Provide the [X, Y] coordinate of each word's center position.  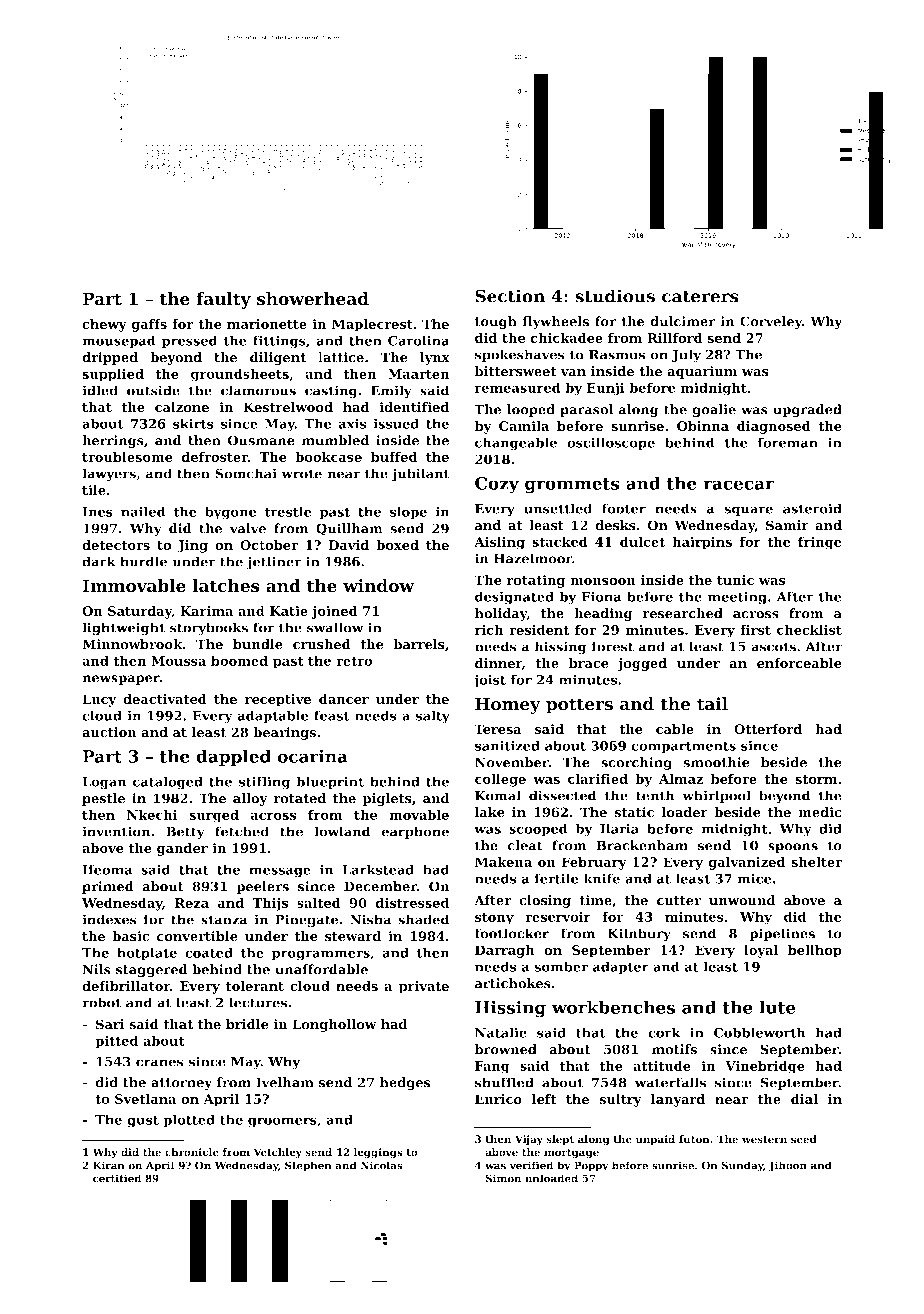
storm [816, 779]
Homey [508, 705]
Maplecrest [372, 325]
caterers [700, 296]
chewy [104, 325]
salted [319, 903]
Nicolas [382, 1165]
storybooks [209, 629]
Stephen [308, 1166]
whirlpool [716, 796]
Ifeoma [107, 869]
